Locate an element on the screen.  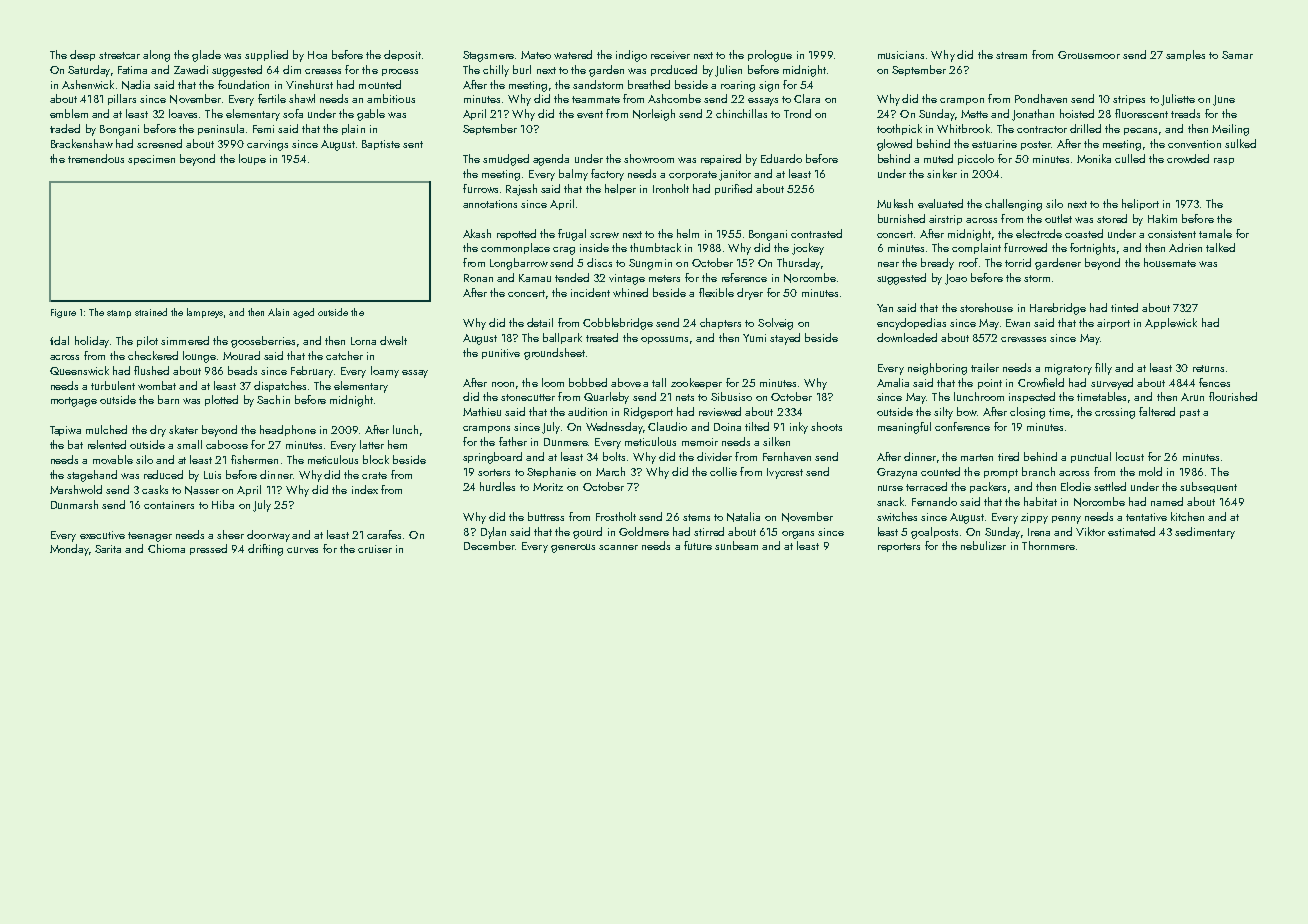
Lorna is located at coordinates (363, 341).
